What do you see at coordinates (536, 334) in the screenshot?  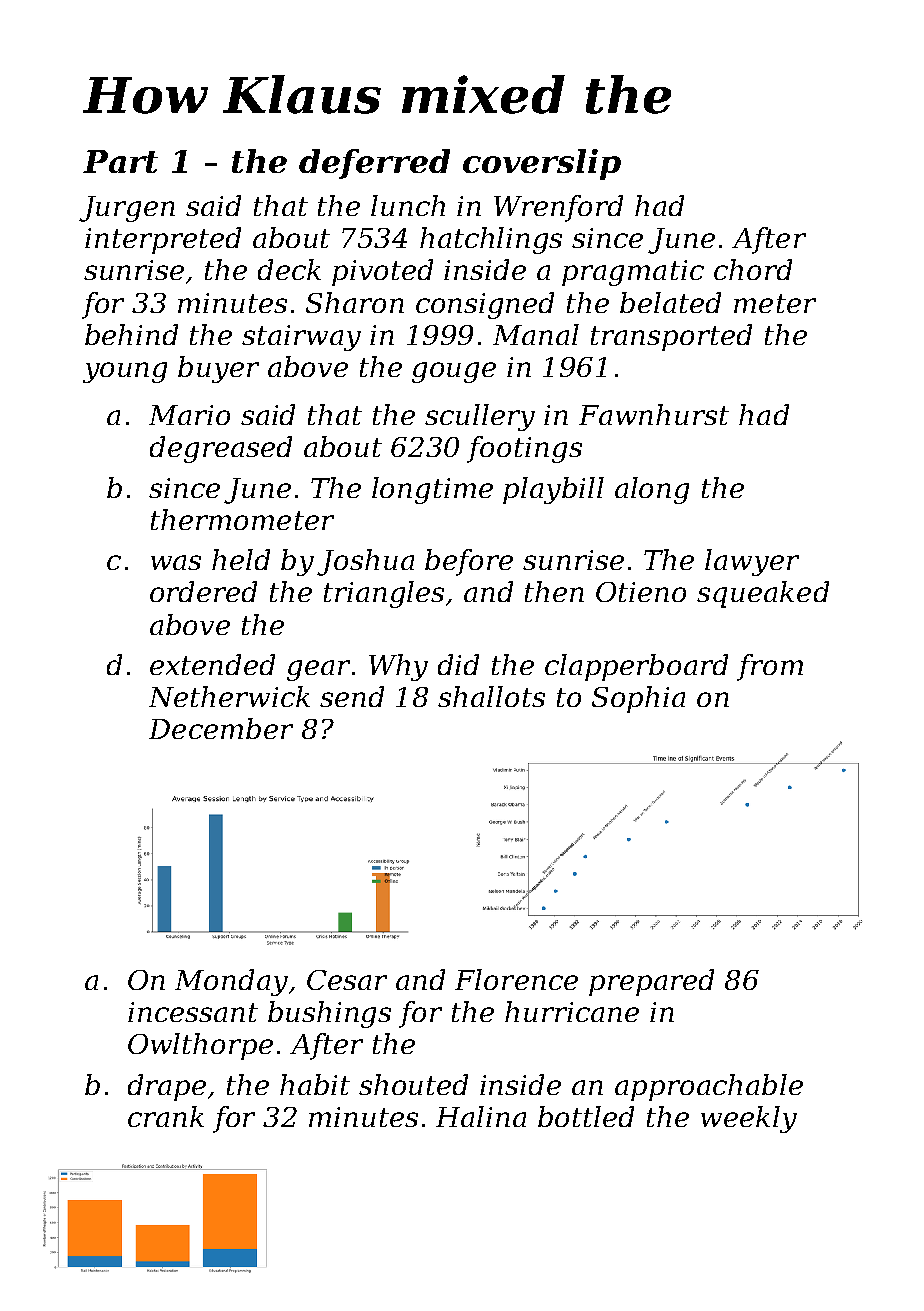 I see `Manal` at bounding box center [536, 334].
